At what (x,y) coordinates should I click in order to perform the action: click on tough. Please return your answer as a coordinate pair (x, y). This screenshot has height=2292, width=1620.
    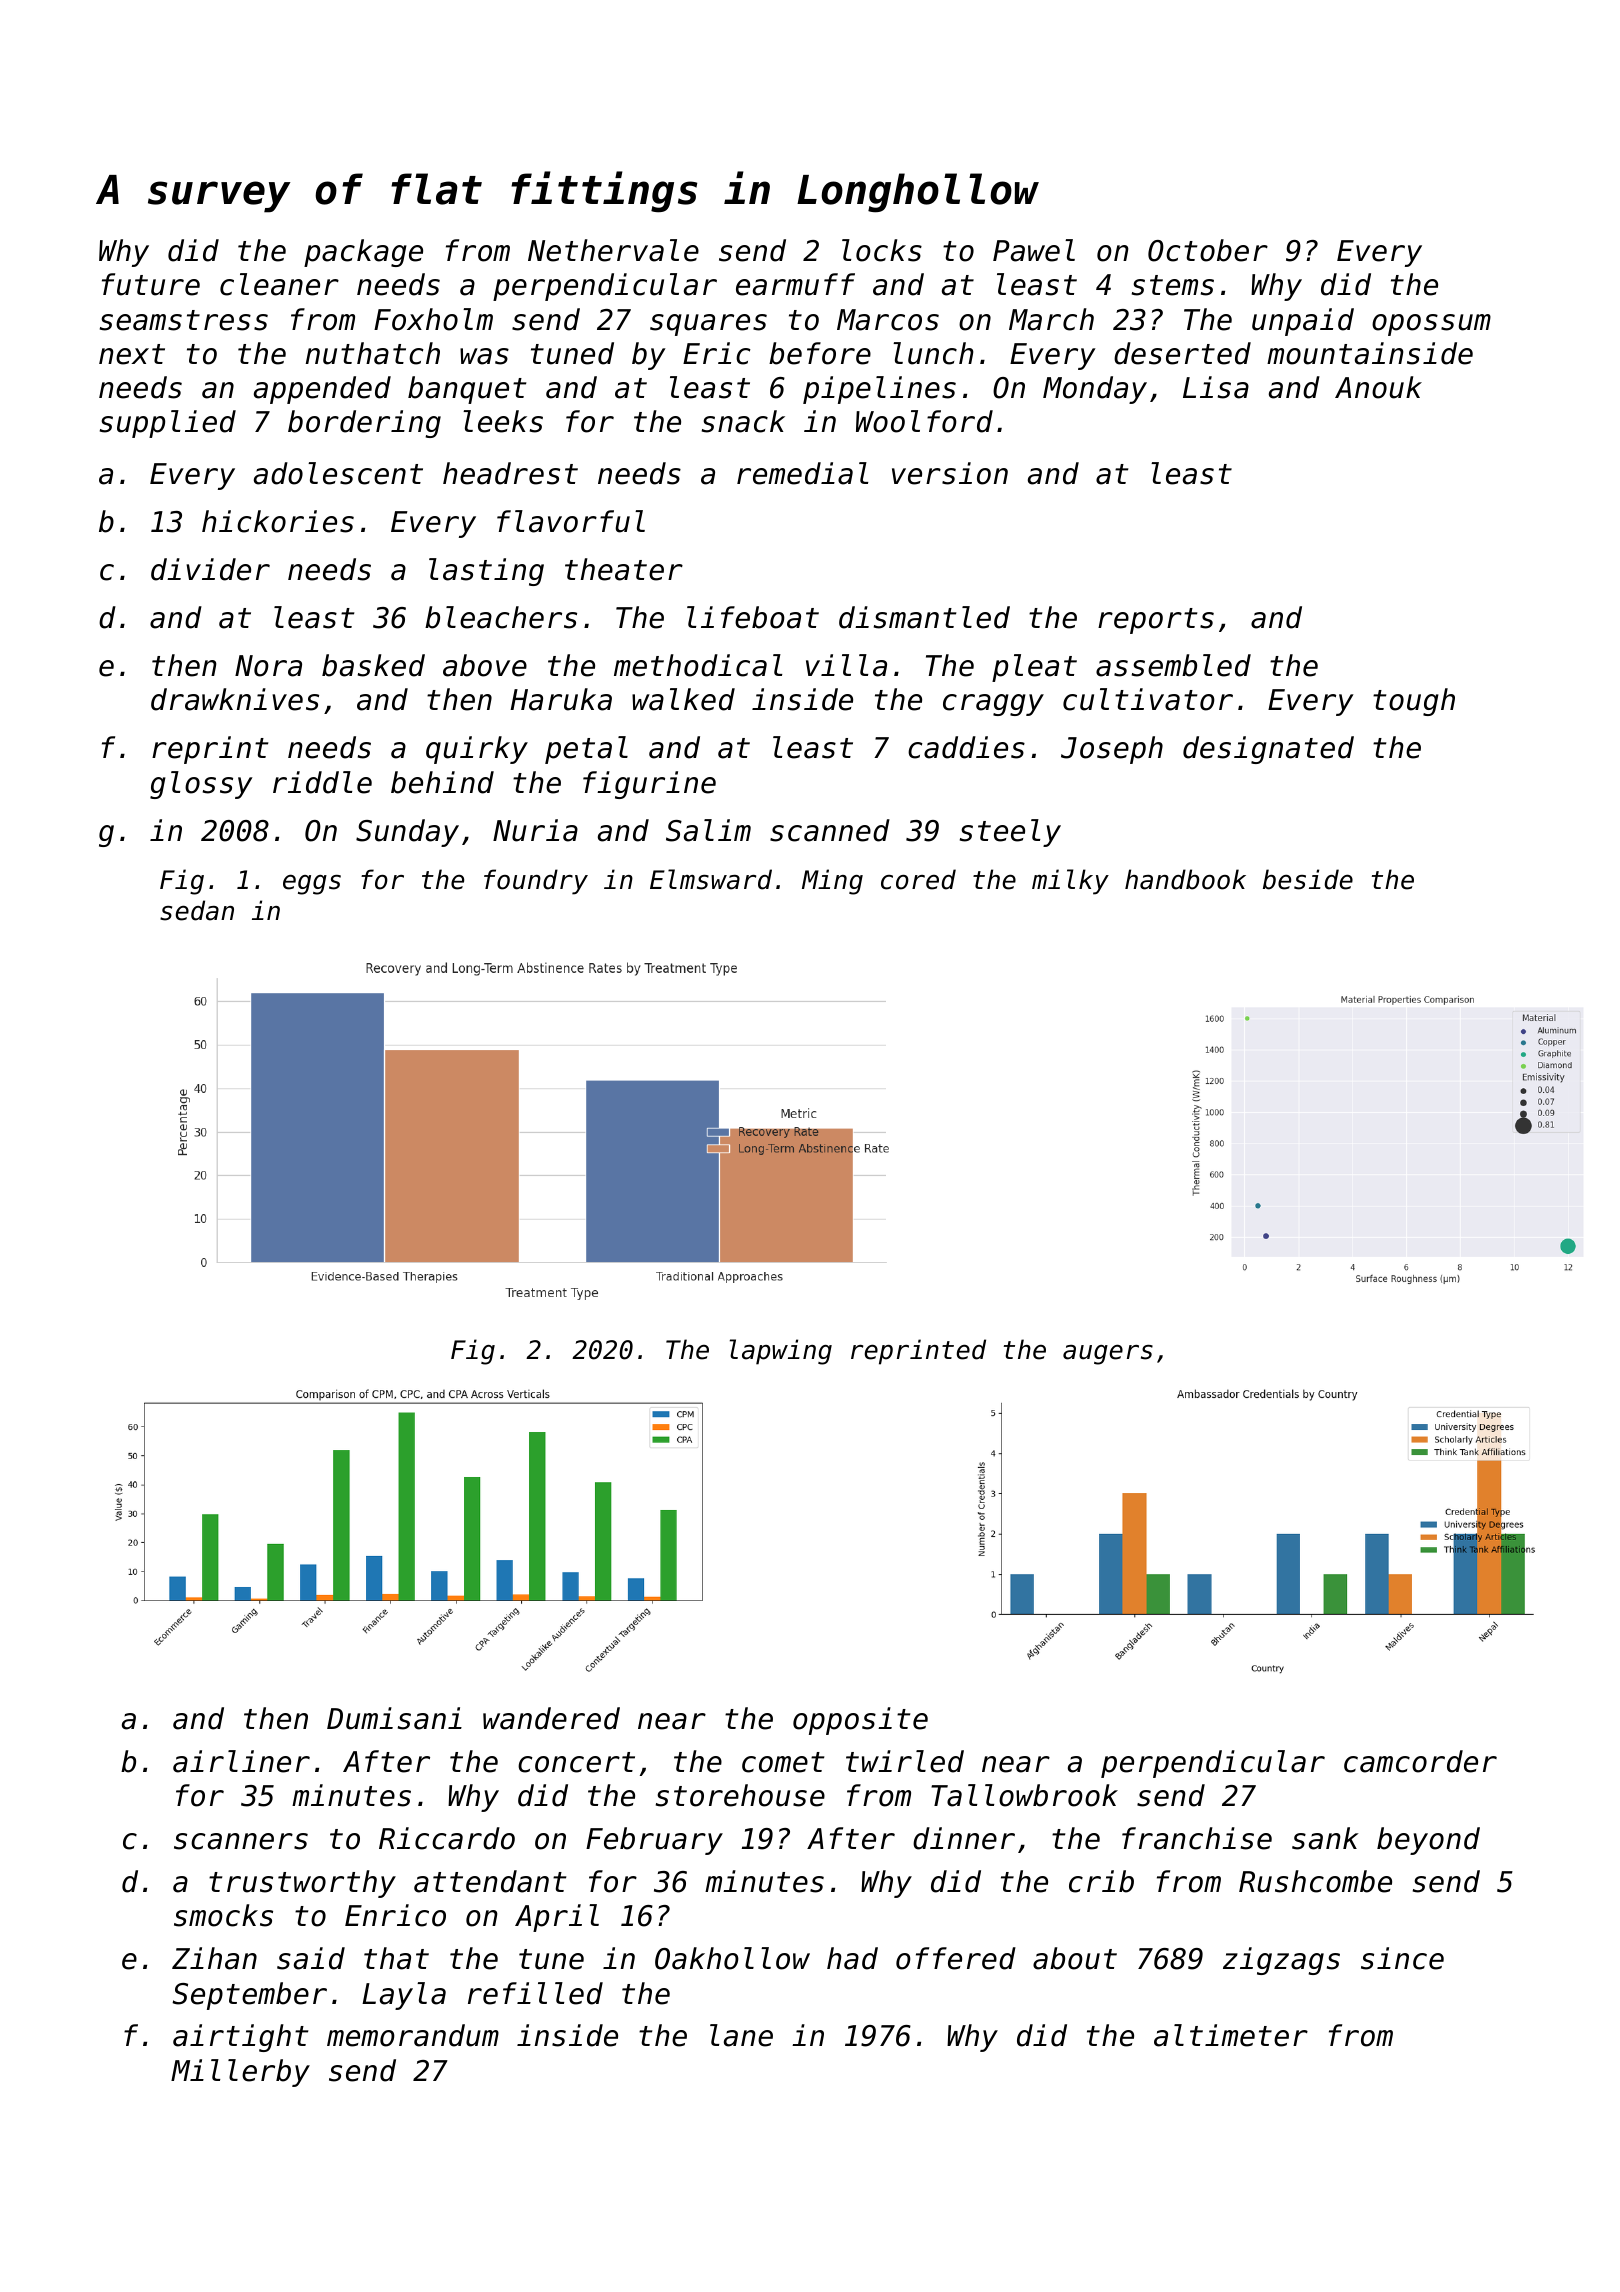
    Looking at the image, I should click on (1414, 702).
